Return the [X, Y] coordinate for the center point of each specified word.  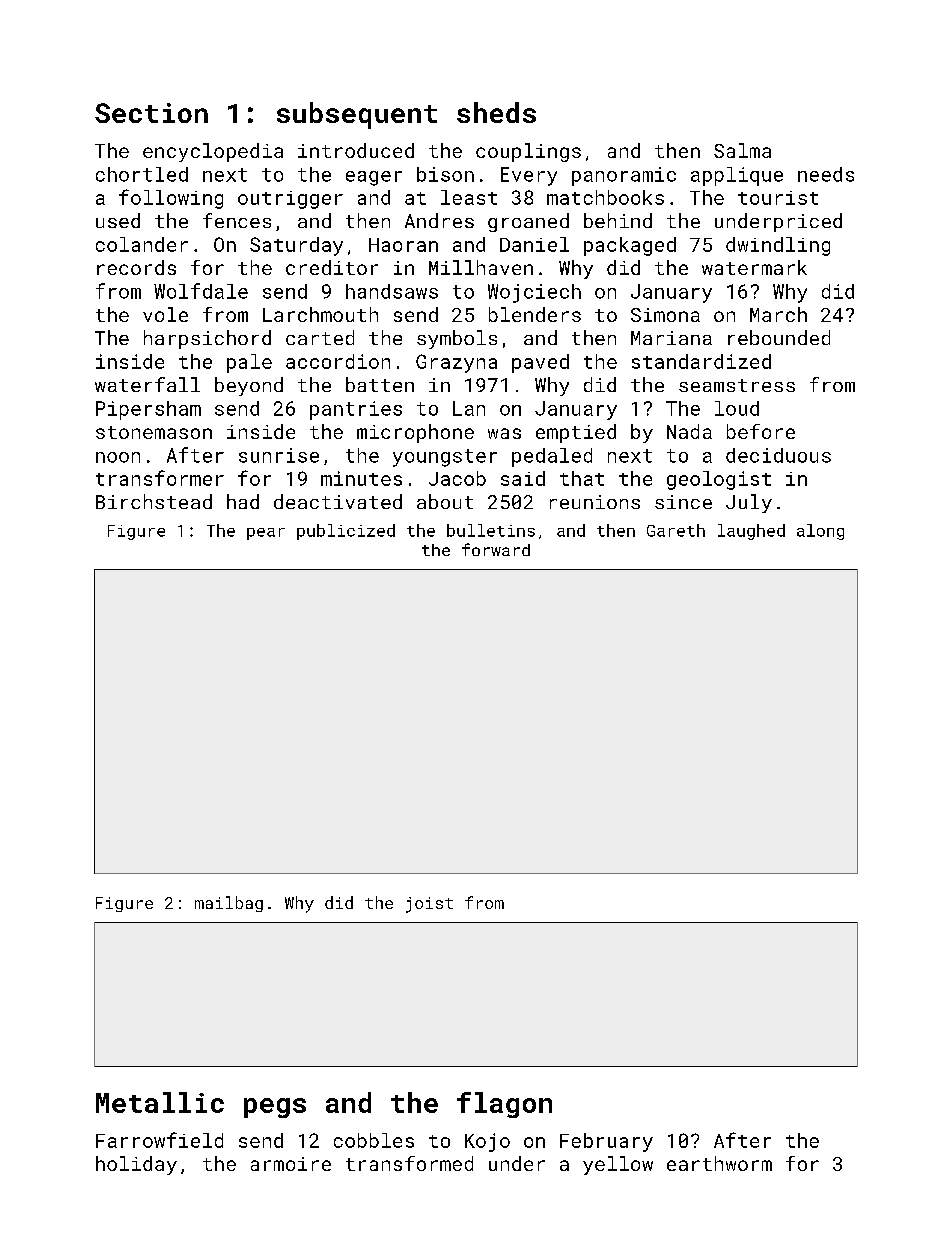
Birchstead [154, 501]
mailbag [229, 904]
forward [496, 549]
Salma [742, 150]
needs [826, 174]
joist [429, 905]
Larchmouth [320, 314]
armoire [291, 1164]
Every [529, 176]
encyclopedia [213, 152]
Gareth [676, 530]
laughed [751, 532]
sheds [496, 112]
